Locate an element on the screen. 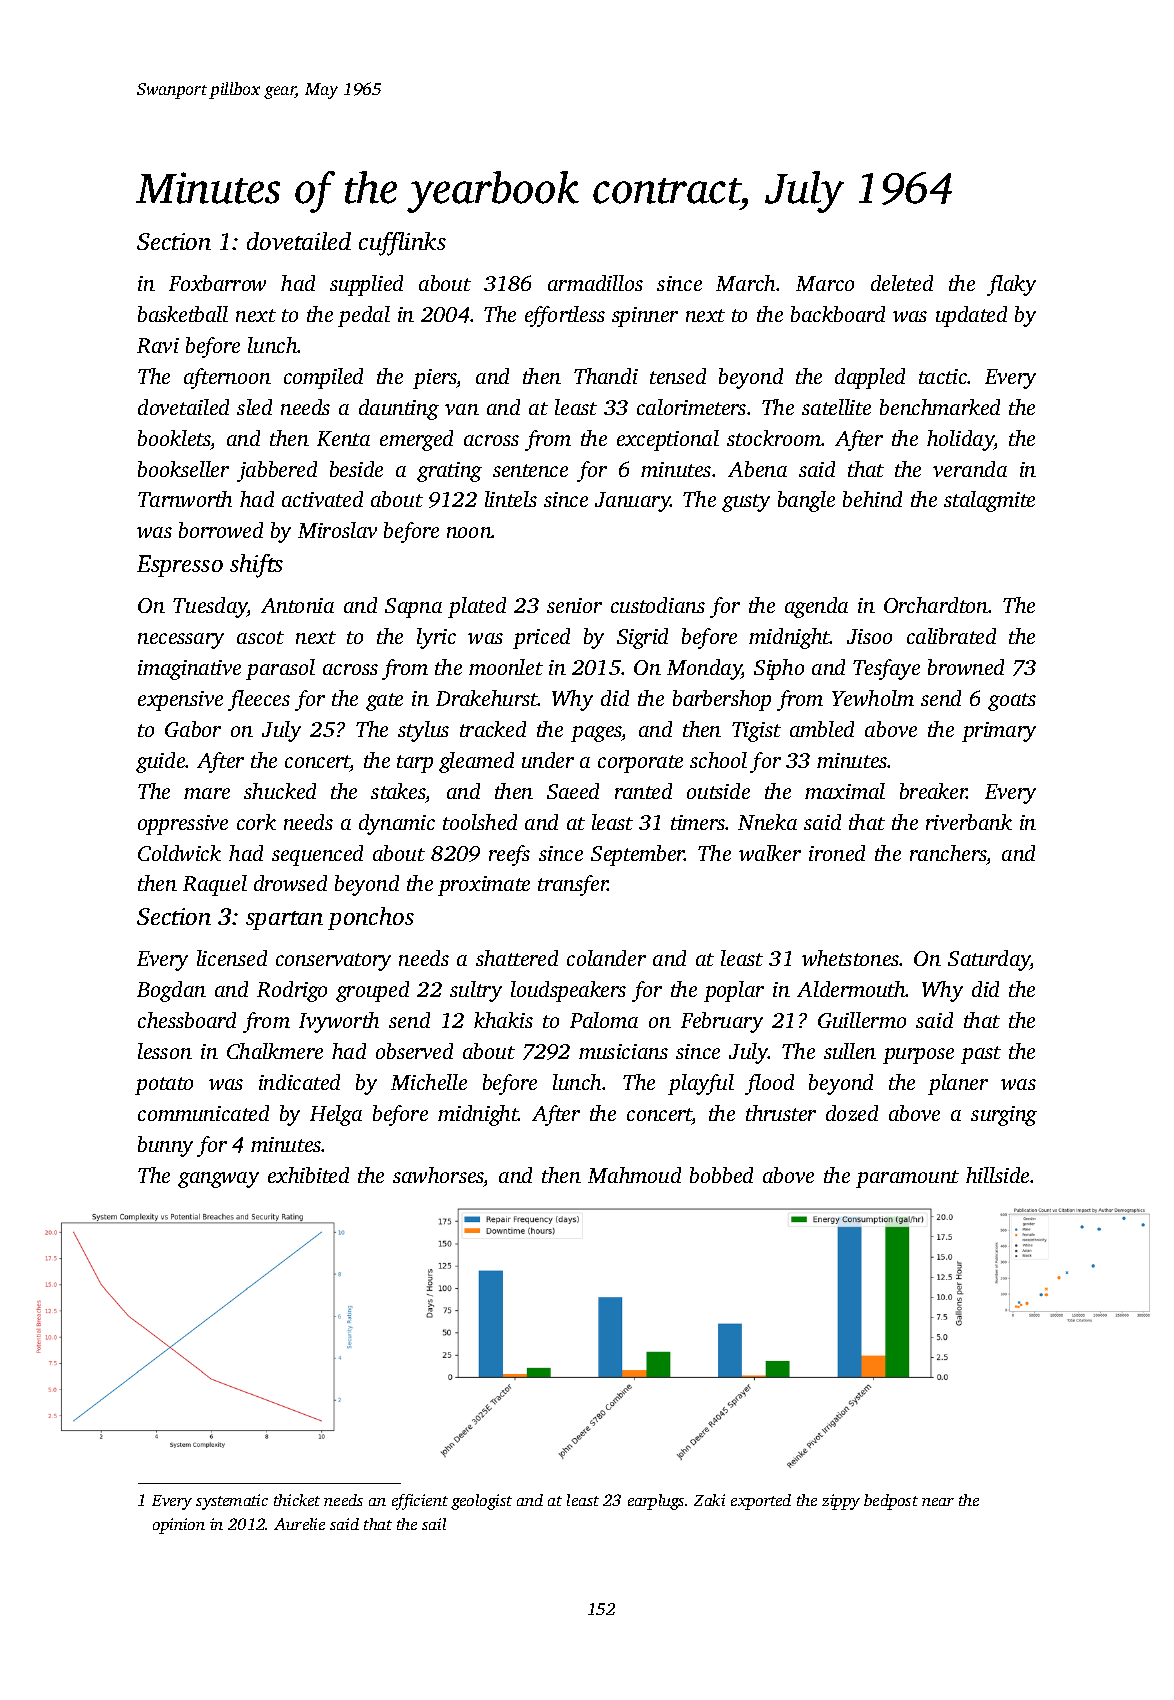 The image size is (1174, 1700). flaky is located at coordinates (1011, 285).
